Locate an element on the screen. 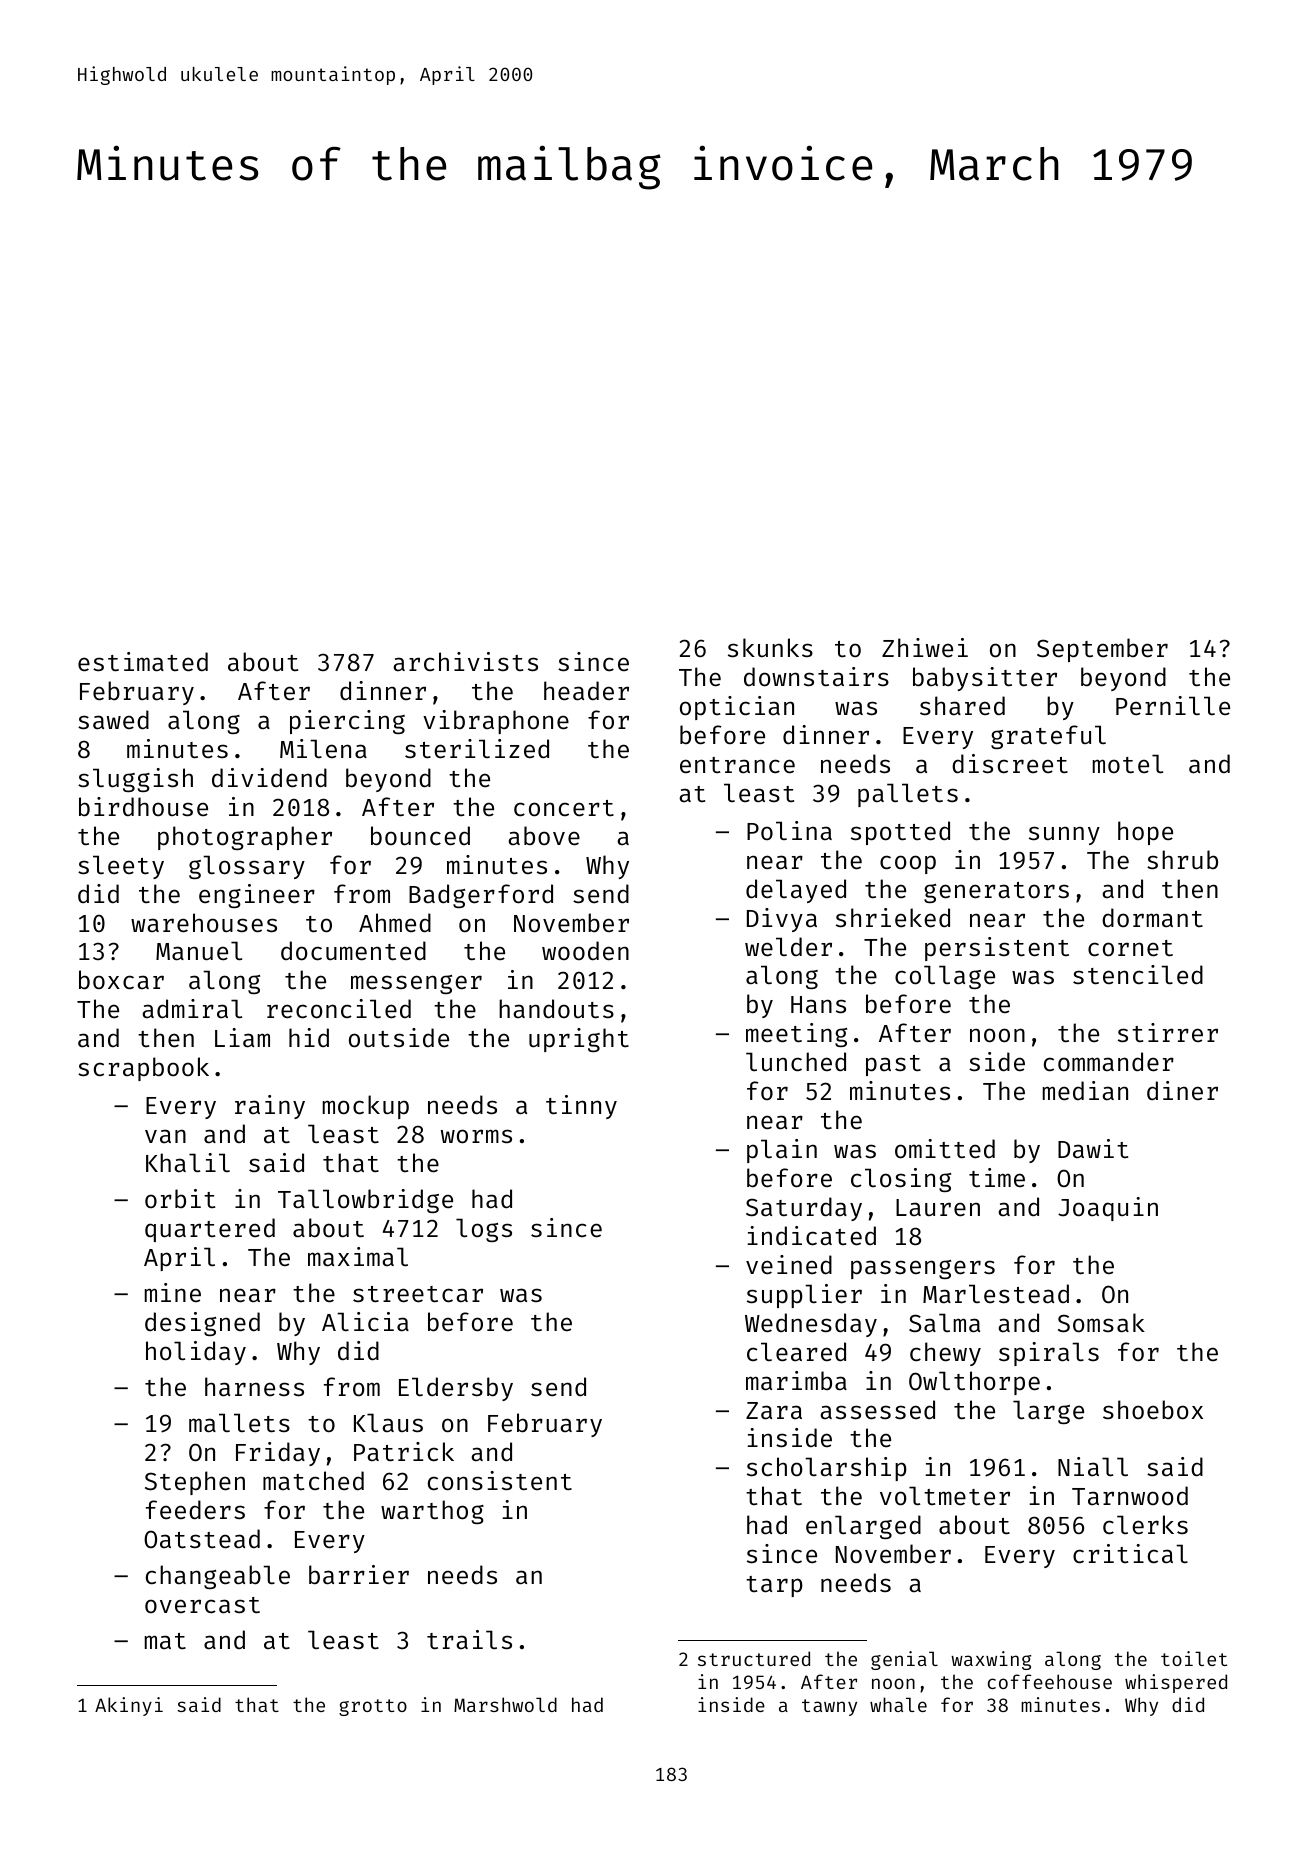 The width and height of the screenshot is (1309, 1851). September is located at coordinates (1102, 650).
